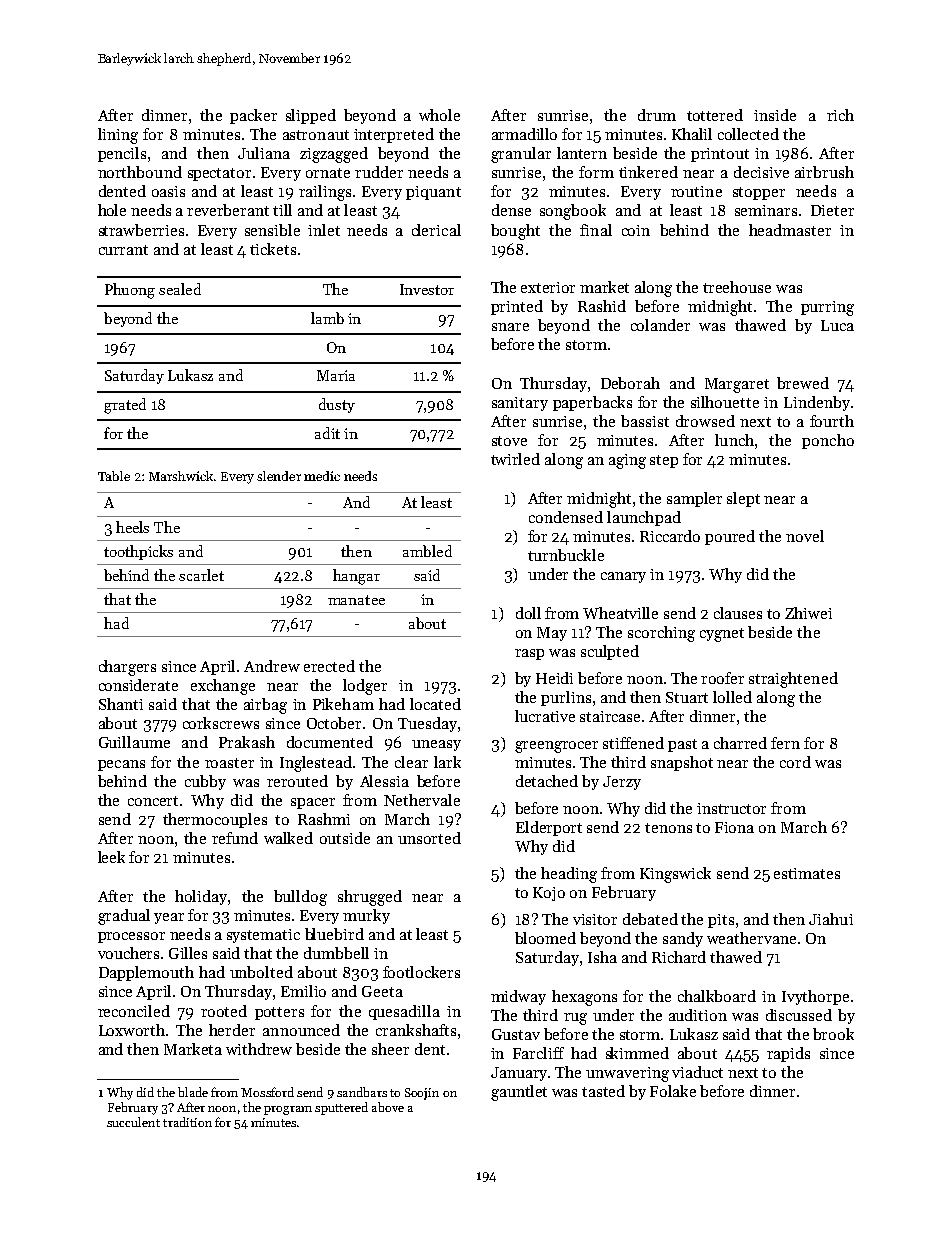  Describe the element at coordinates (181, 476) in the image. I see `Marshwick` at that location.
